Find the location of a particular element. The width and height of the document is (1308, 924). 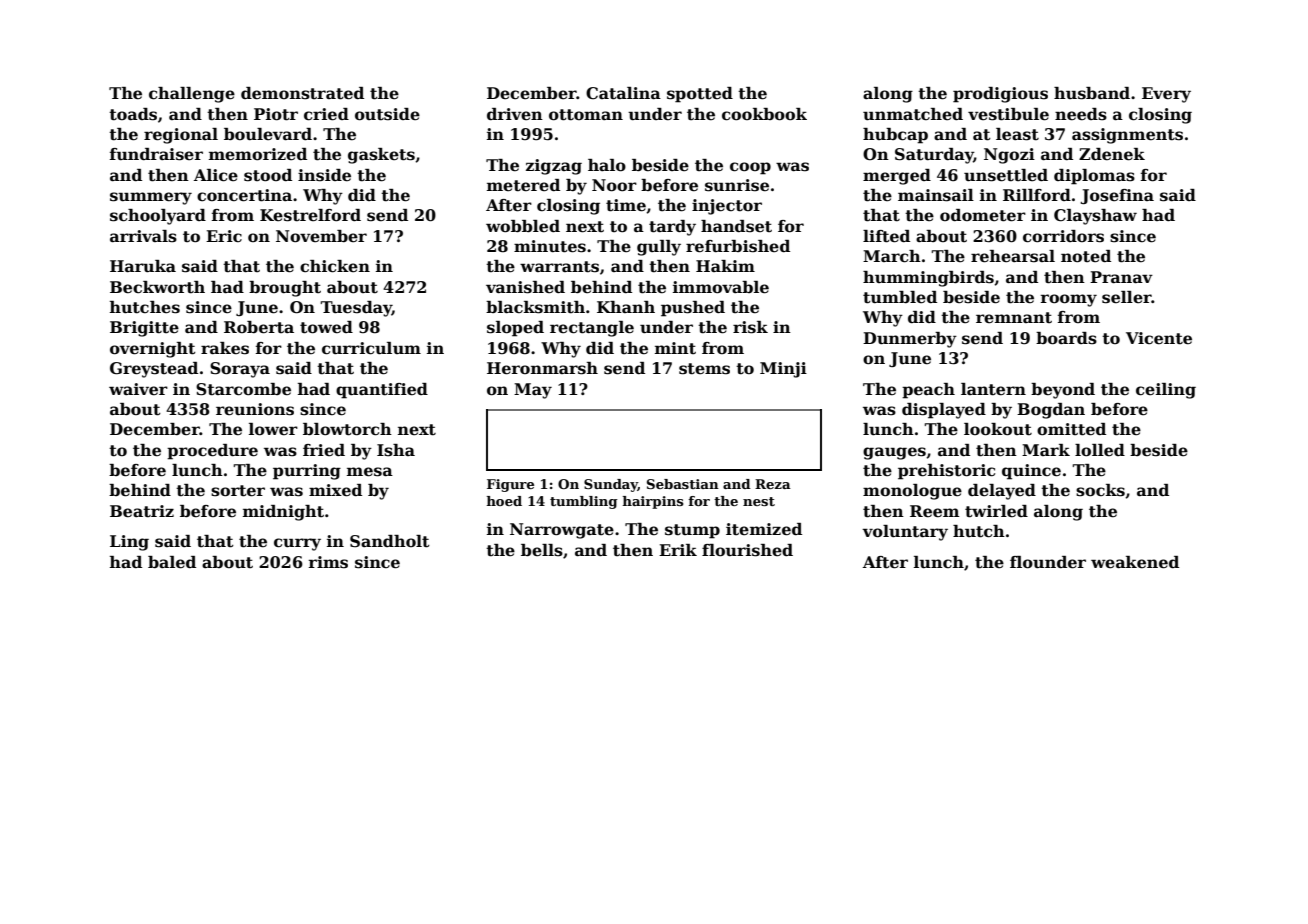

Heronmarsh is located at coordinates (542, 368).
